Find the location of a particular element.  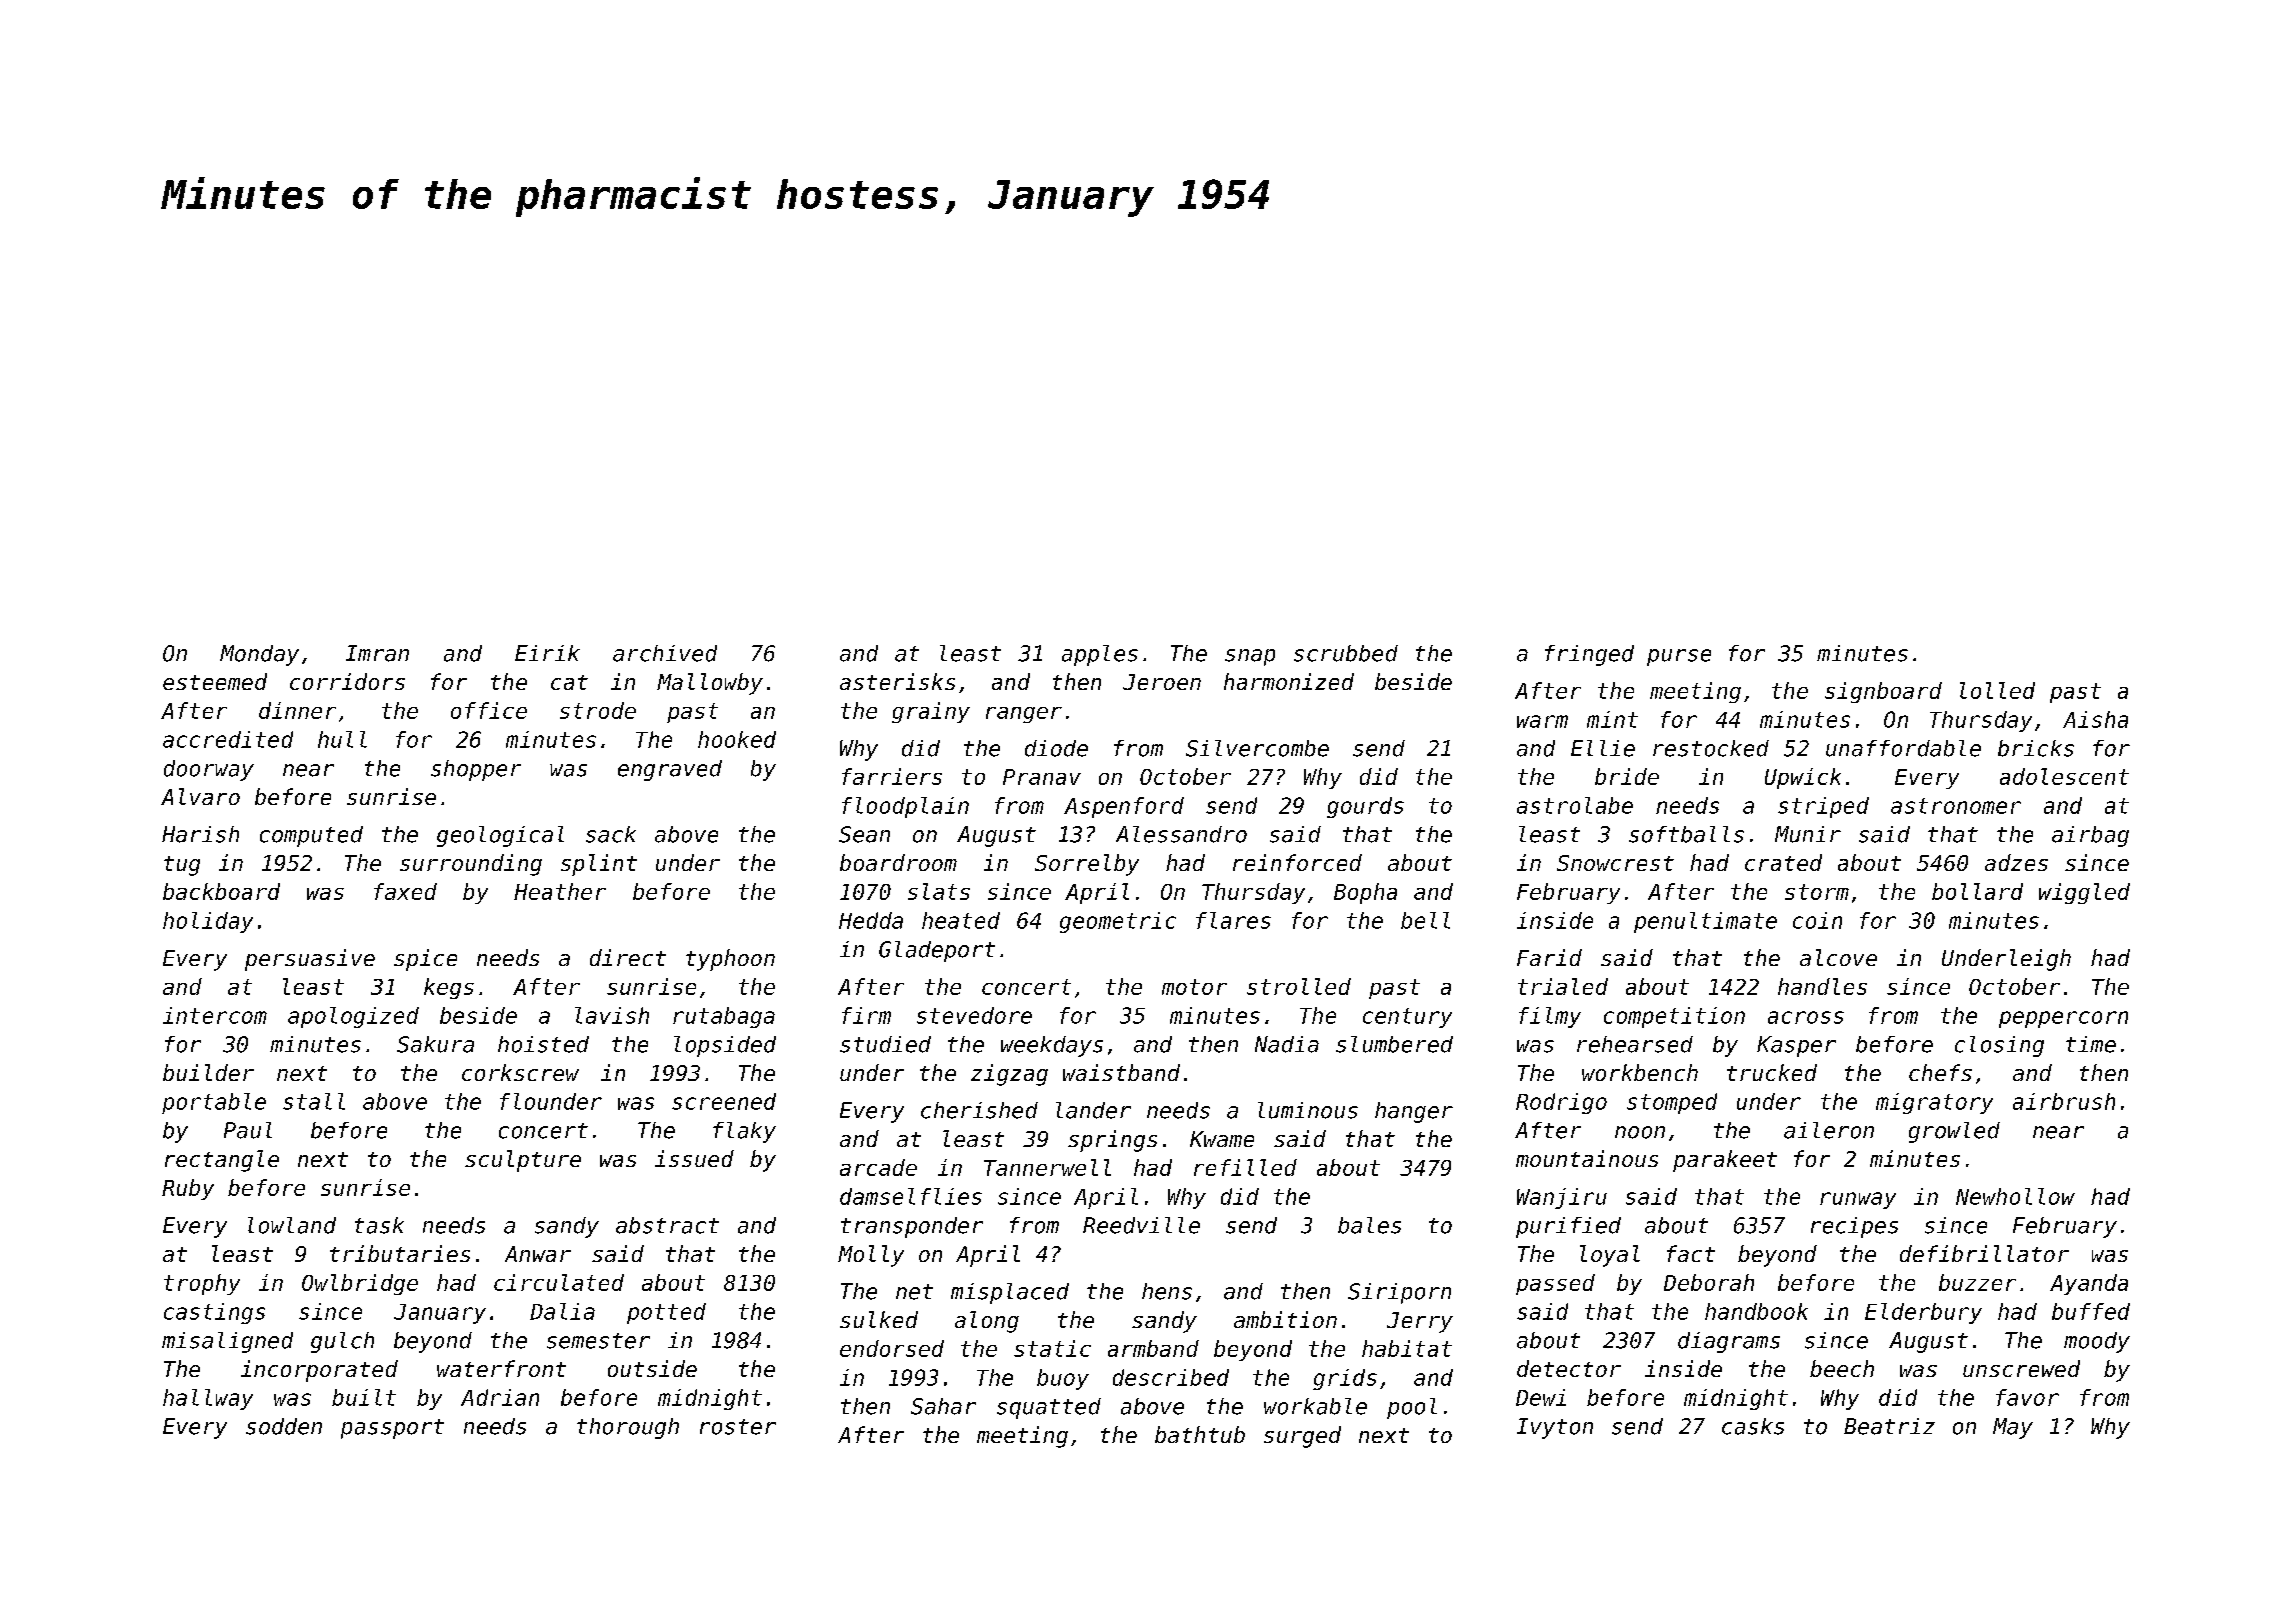

hens is located at coordinates (1167, 1291).
